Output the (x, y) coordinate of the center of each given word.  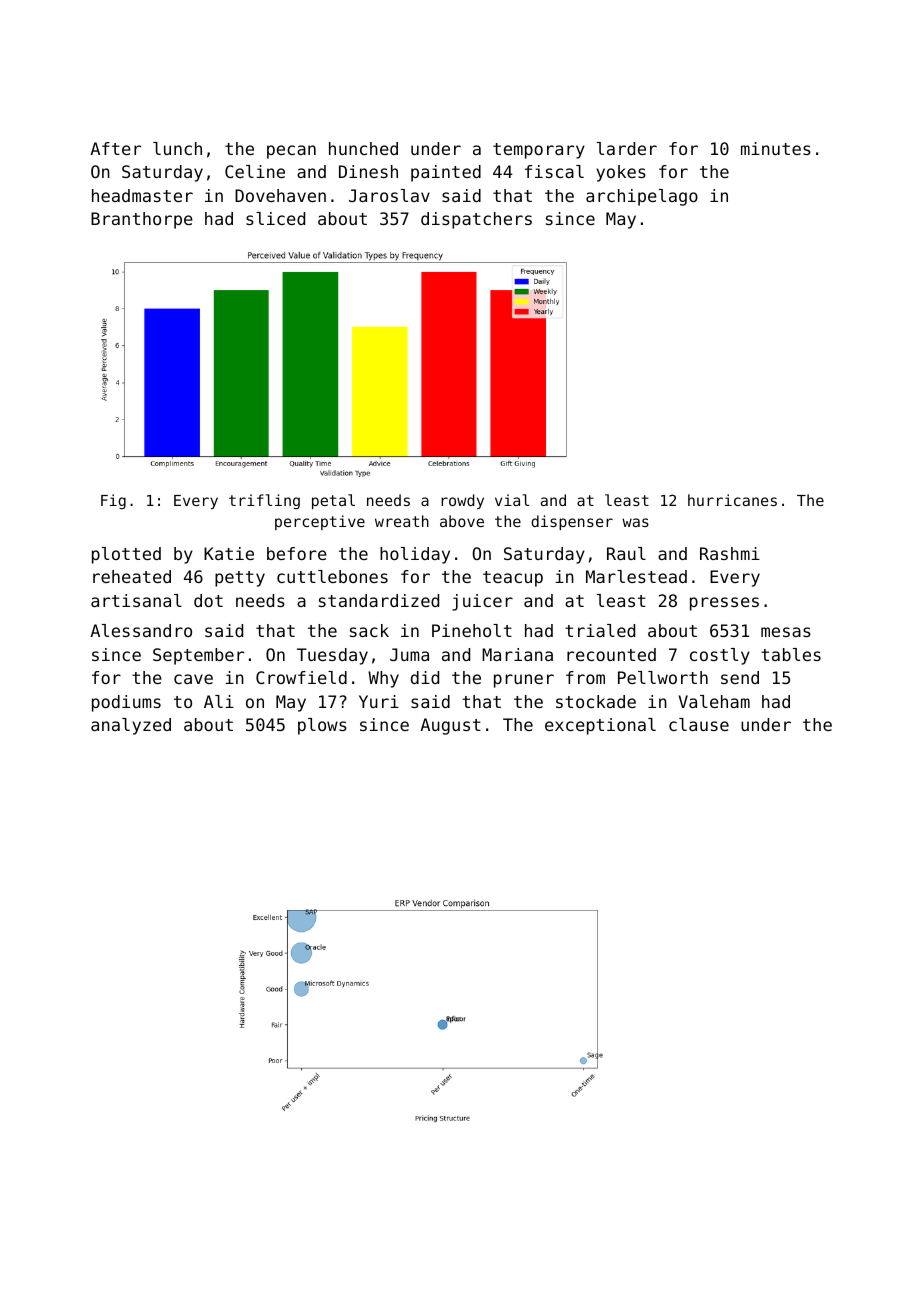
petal (333, 501)
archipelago (642, 197)
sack (369, 630)
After (115, 148)
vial (512, 500)
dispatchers (476, 220)
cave (193, 679)
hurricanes (732, 500)
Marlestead (636, 576)
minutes (776, 148)
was (635, 522)
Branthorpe (142, 220)
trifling (264, 501)
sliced (275, 218)
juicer (482, 602)
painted (446, 173)
